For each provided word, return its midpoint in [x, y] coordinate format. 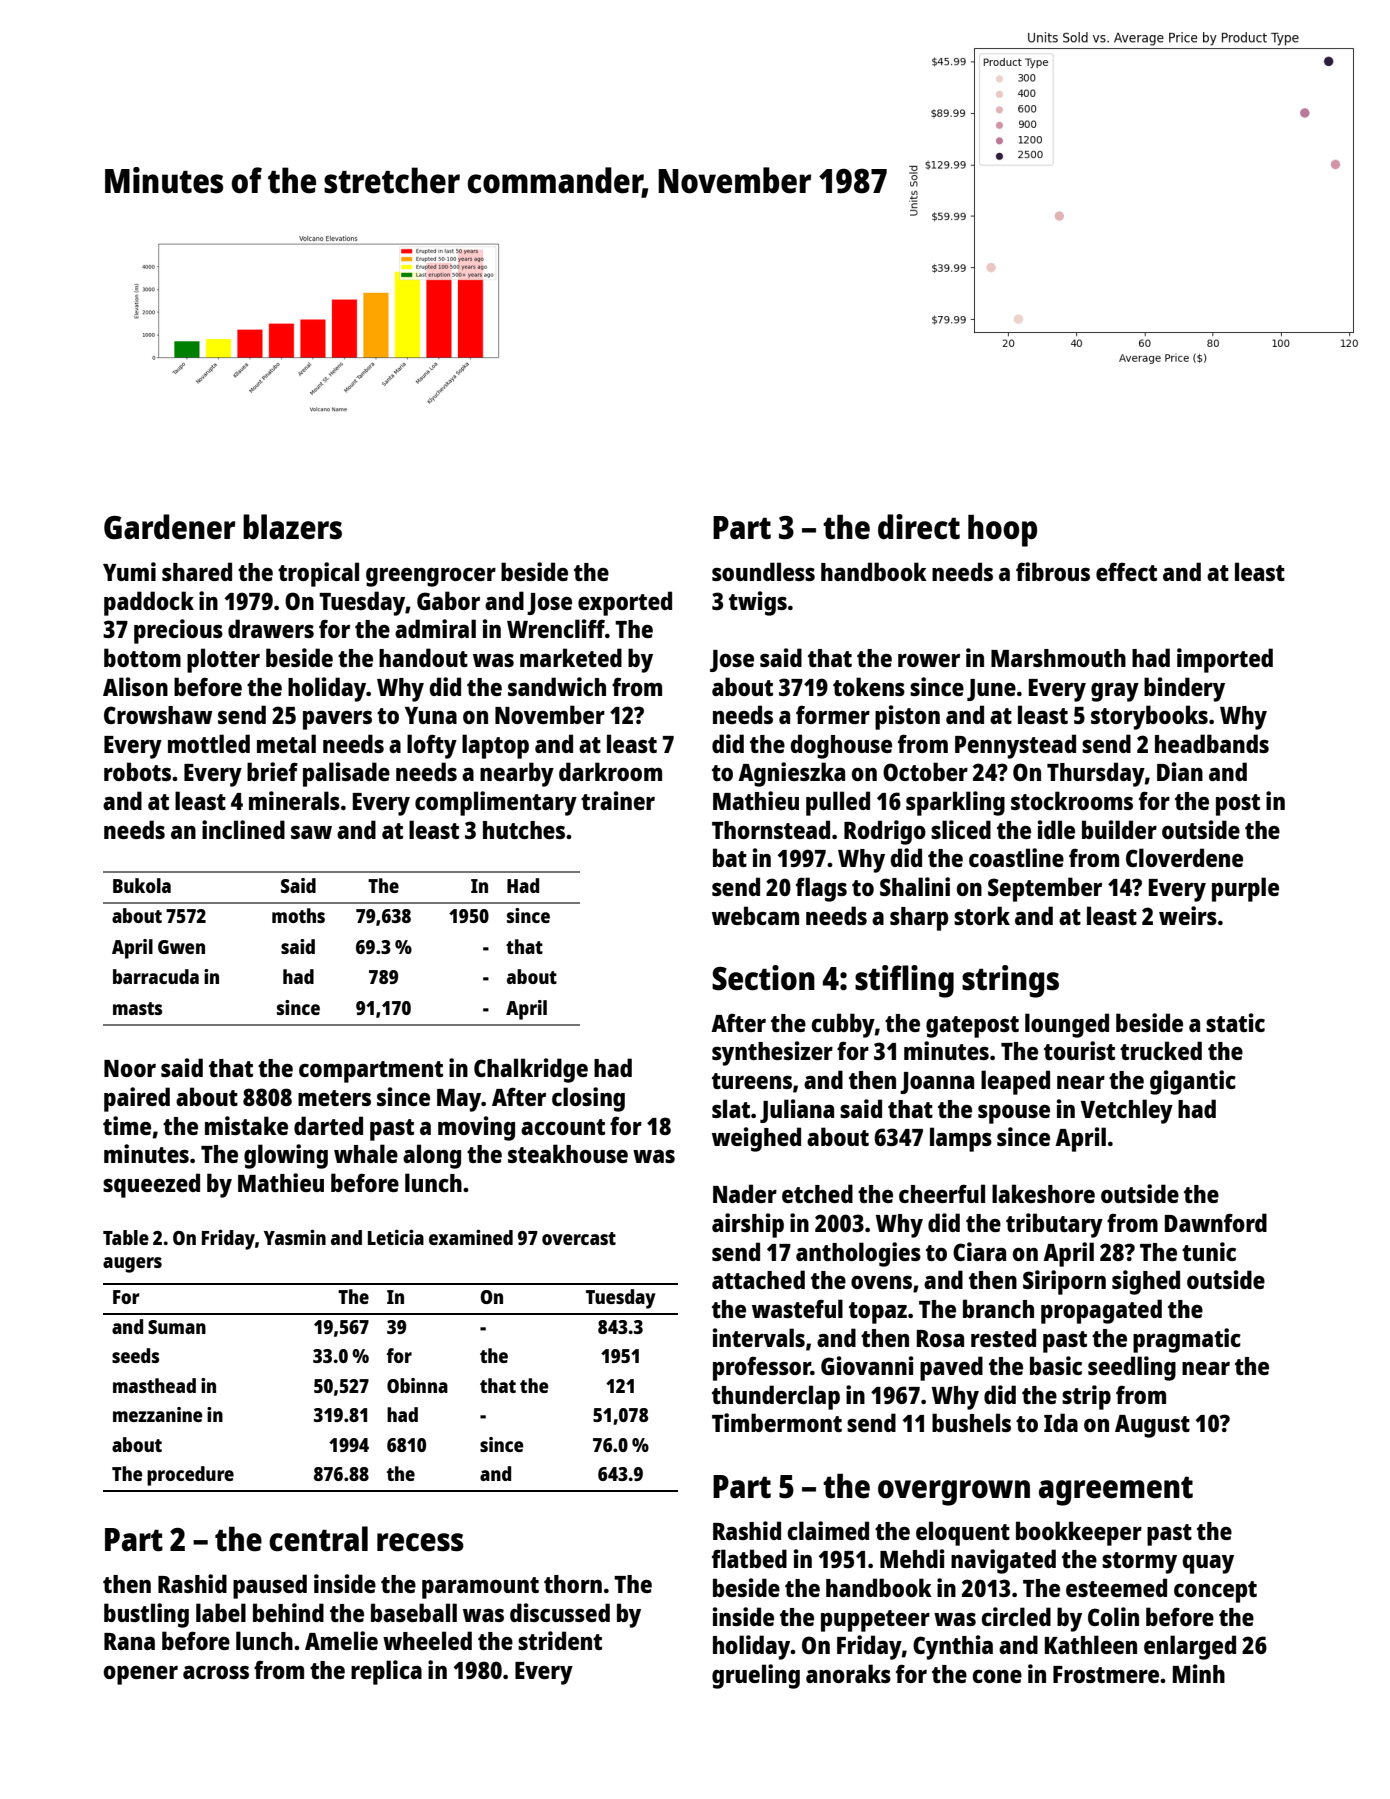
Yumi [129, 571]
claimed [828, 1530]
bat [730, 857]
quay [1208, 1564]
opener [140, 1675]
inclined [243, 829]
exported [625, 603]
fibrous [1053, 571]
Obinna [417, 1385]
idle [1056, 829]
